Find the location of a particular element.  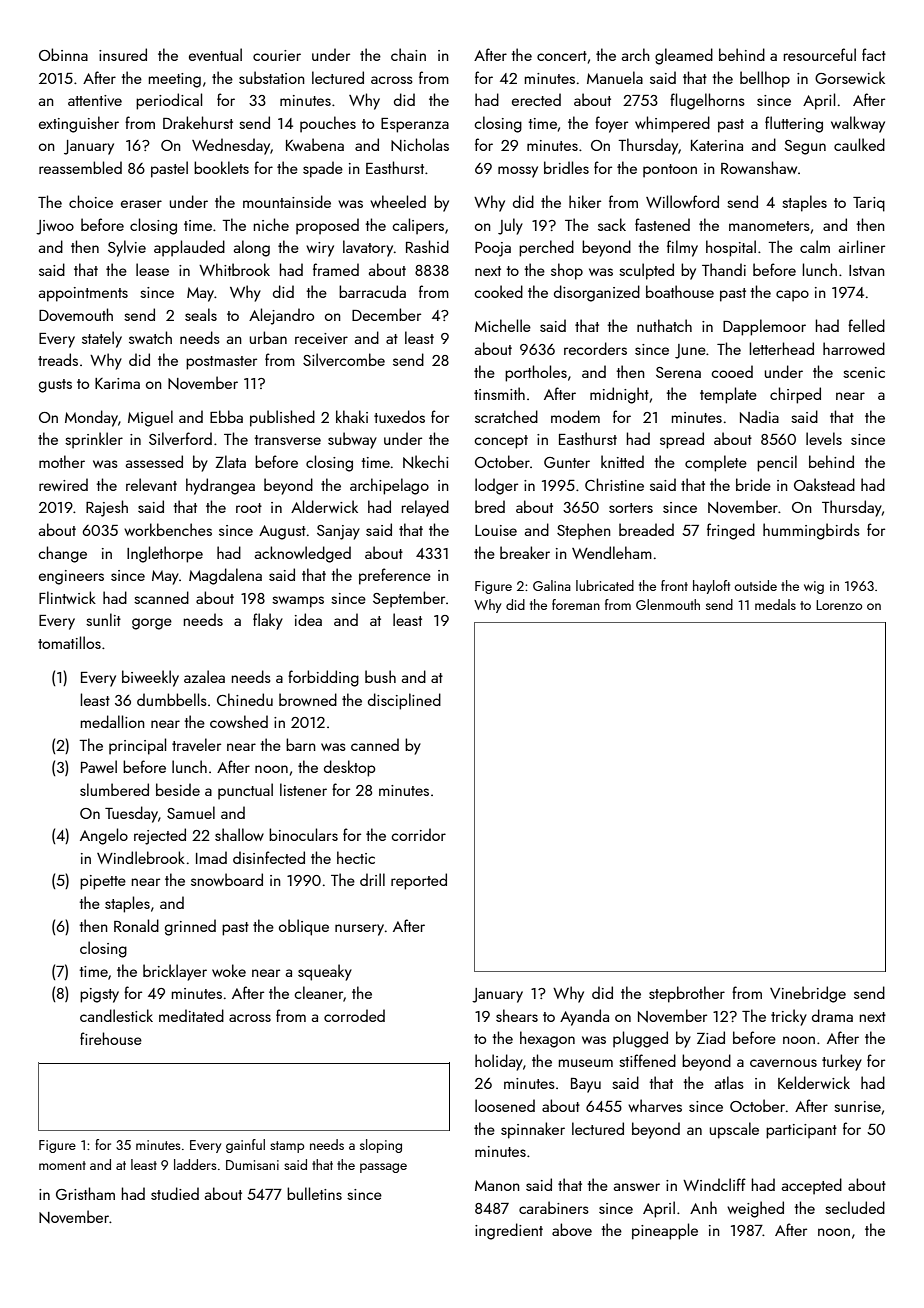

Oakstead is located at coordinates (824, 484).
